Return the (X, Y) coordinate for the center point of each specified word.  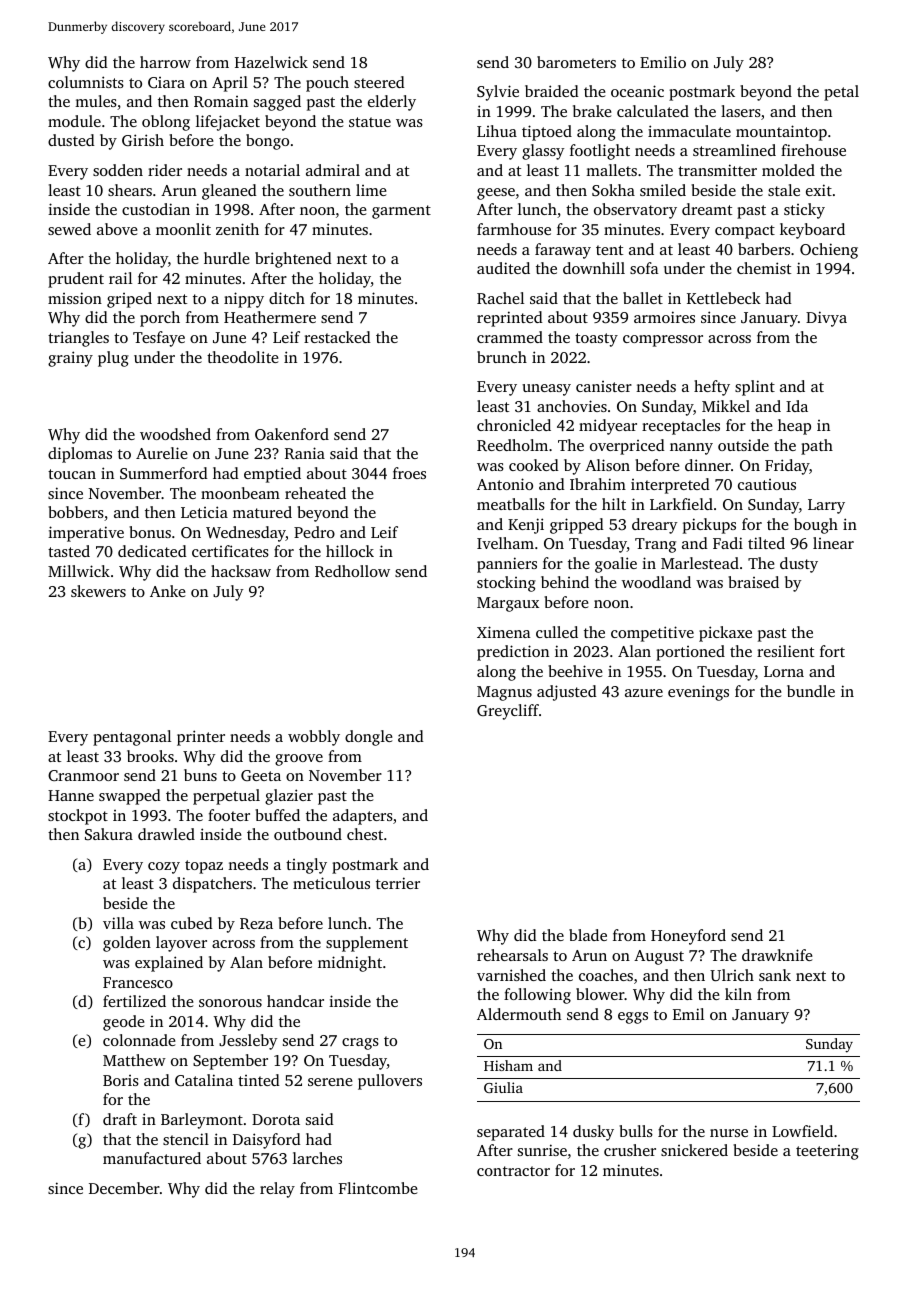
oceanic (637, 91)
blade (588, 935)
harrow (165, 62)
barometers (576, 62)
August (659, 957)
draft (120, 1119)
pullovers (390, 1082)
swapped (130, 797)
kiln (738, 994)
